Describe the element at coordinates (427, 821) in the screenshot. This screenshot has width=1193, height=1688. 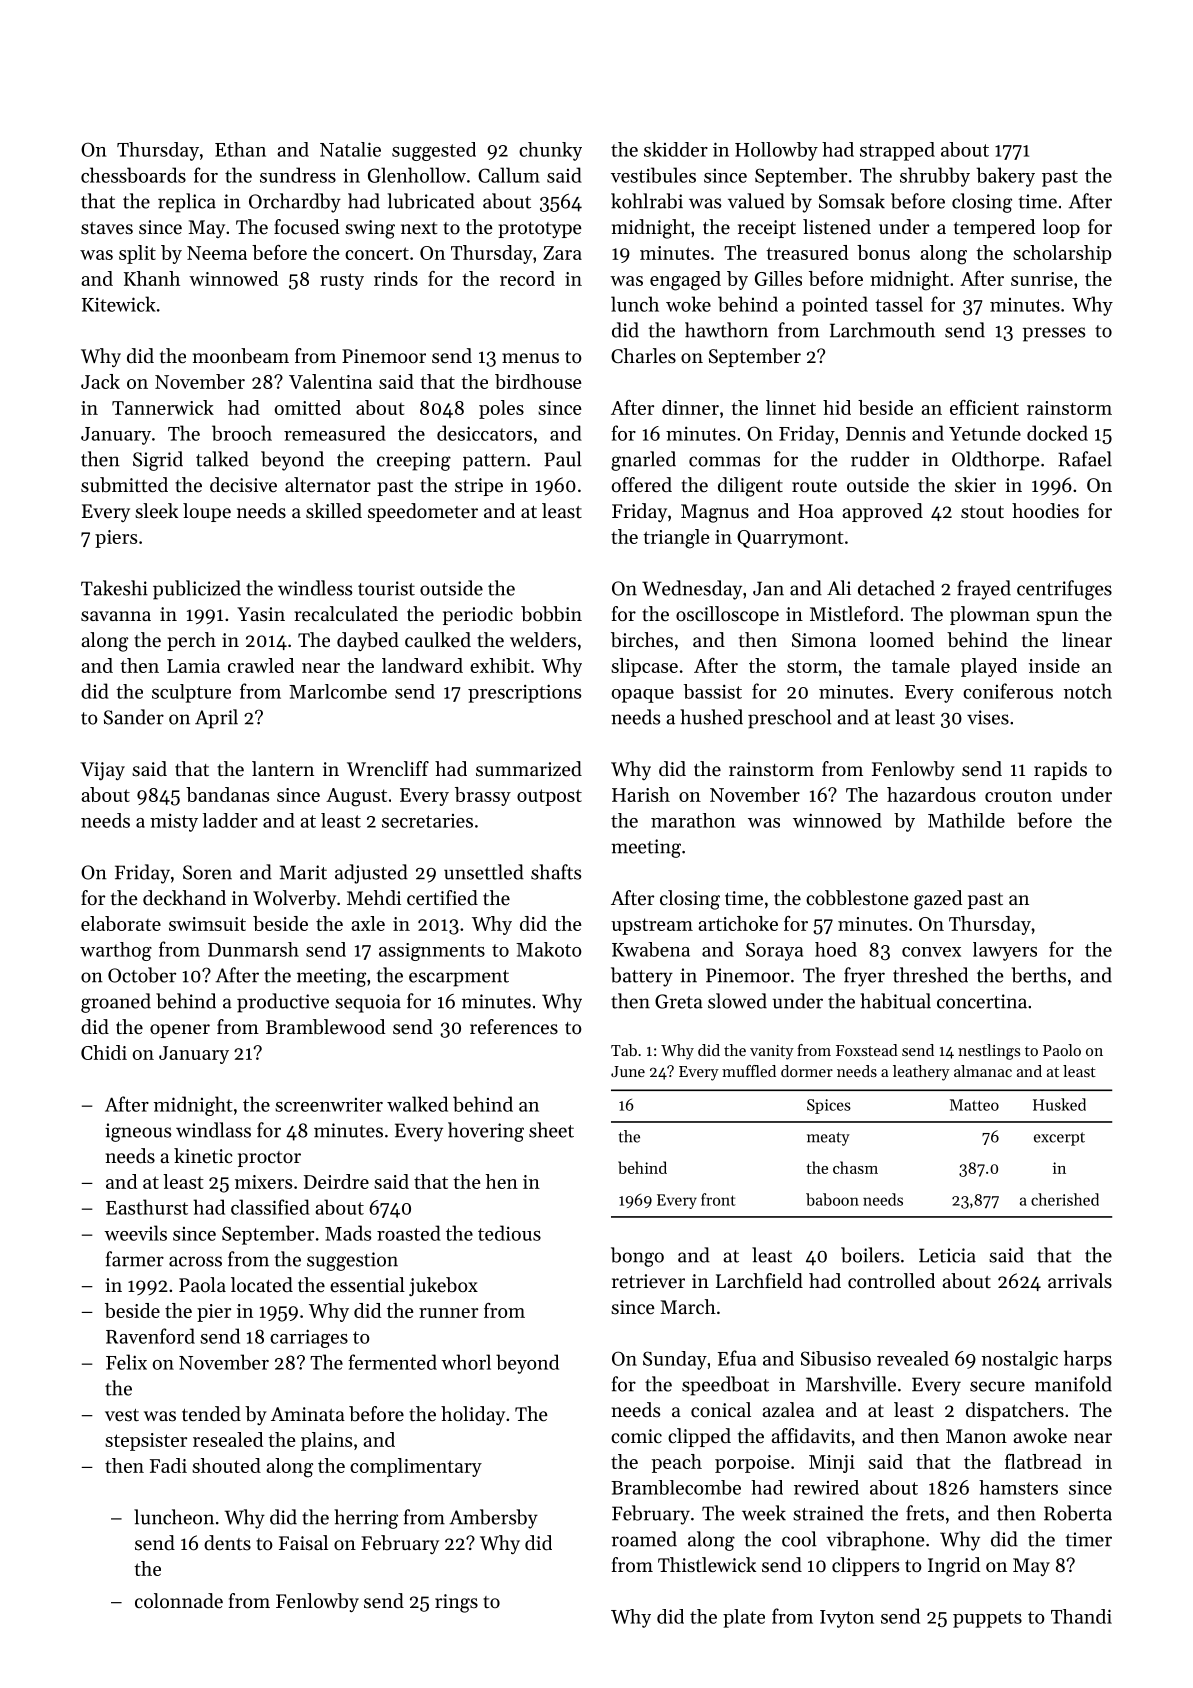
I see `secretaries` at that location.
